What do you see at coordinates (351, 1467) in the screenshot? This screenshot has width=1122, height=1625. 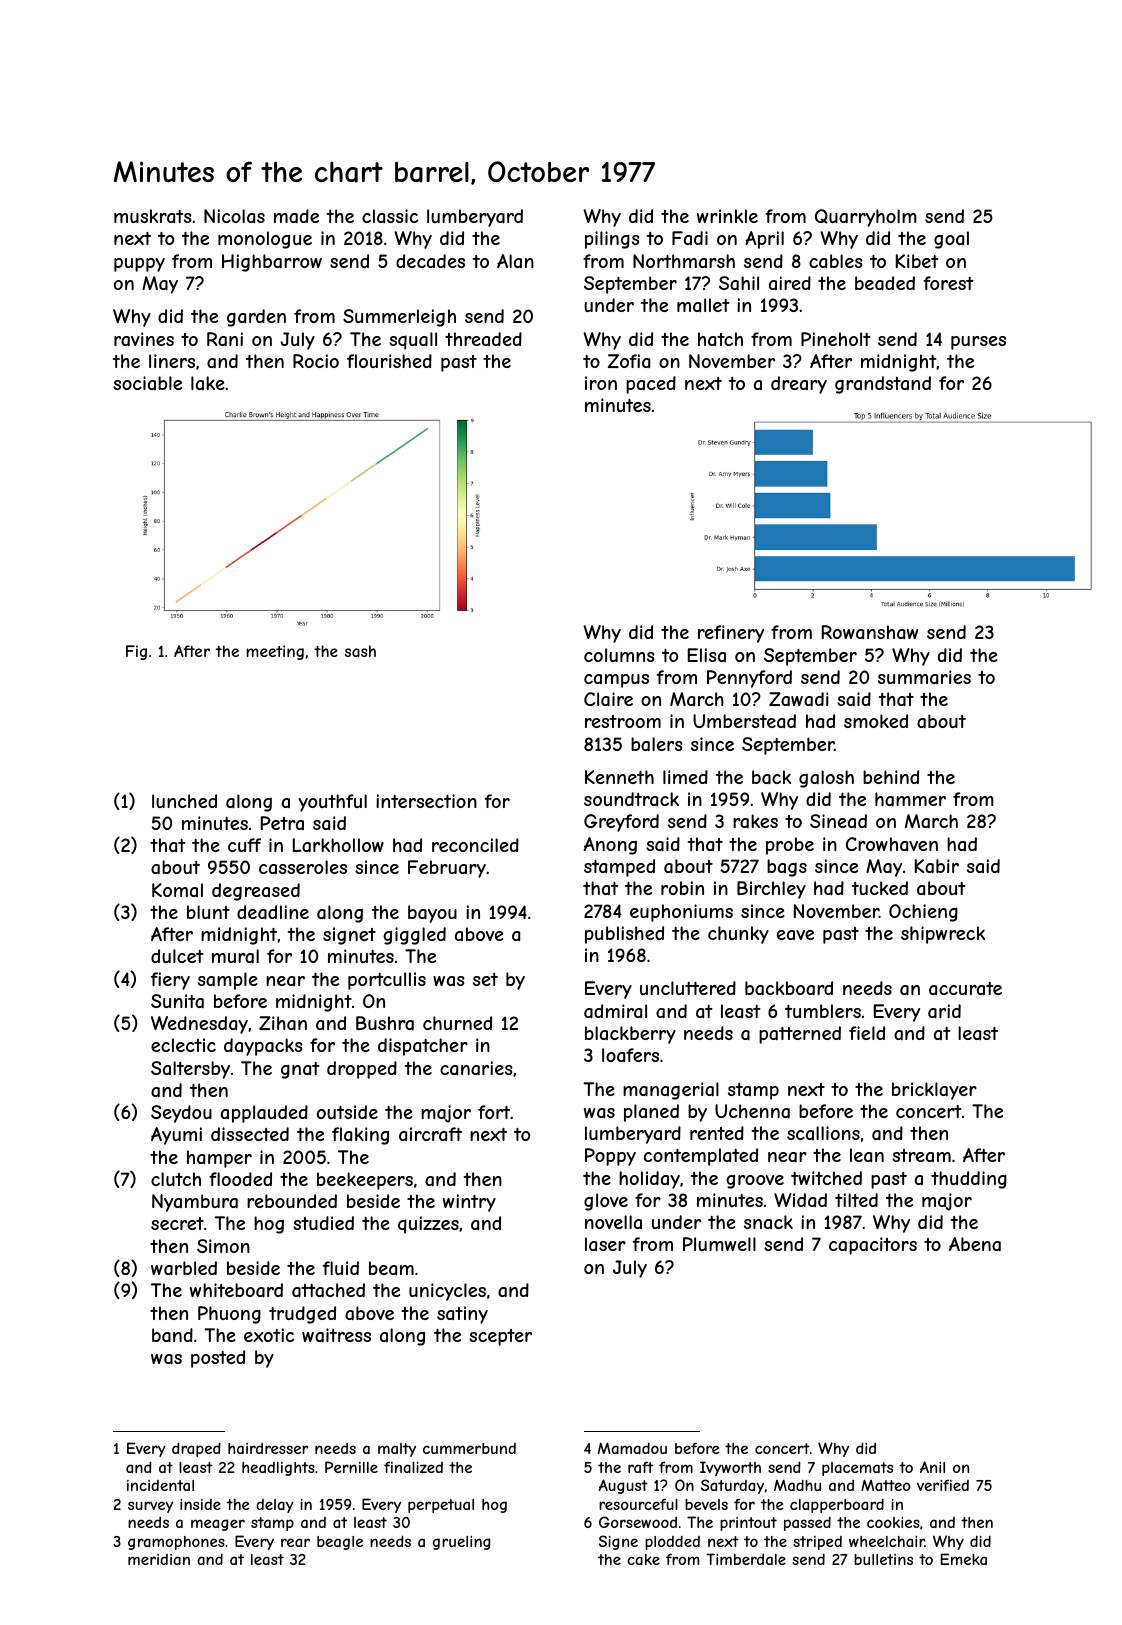 I see `Pernille` at bounding box center [351, 1467].
